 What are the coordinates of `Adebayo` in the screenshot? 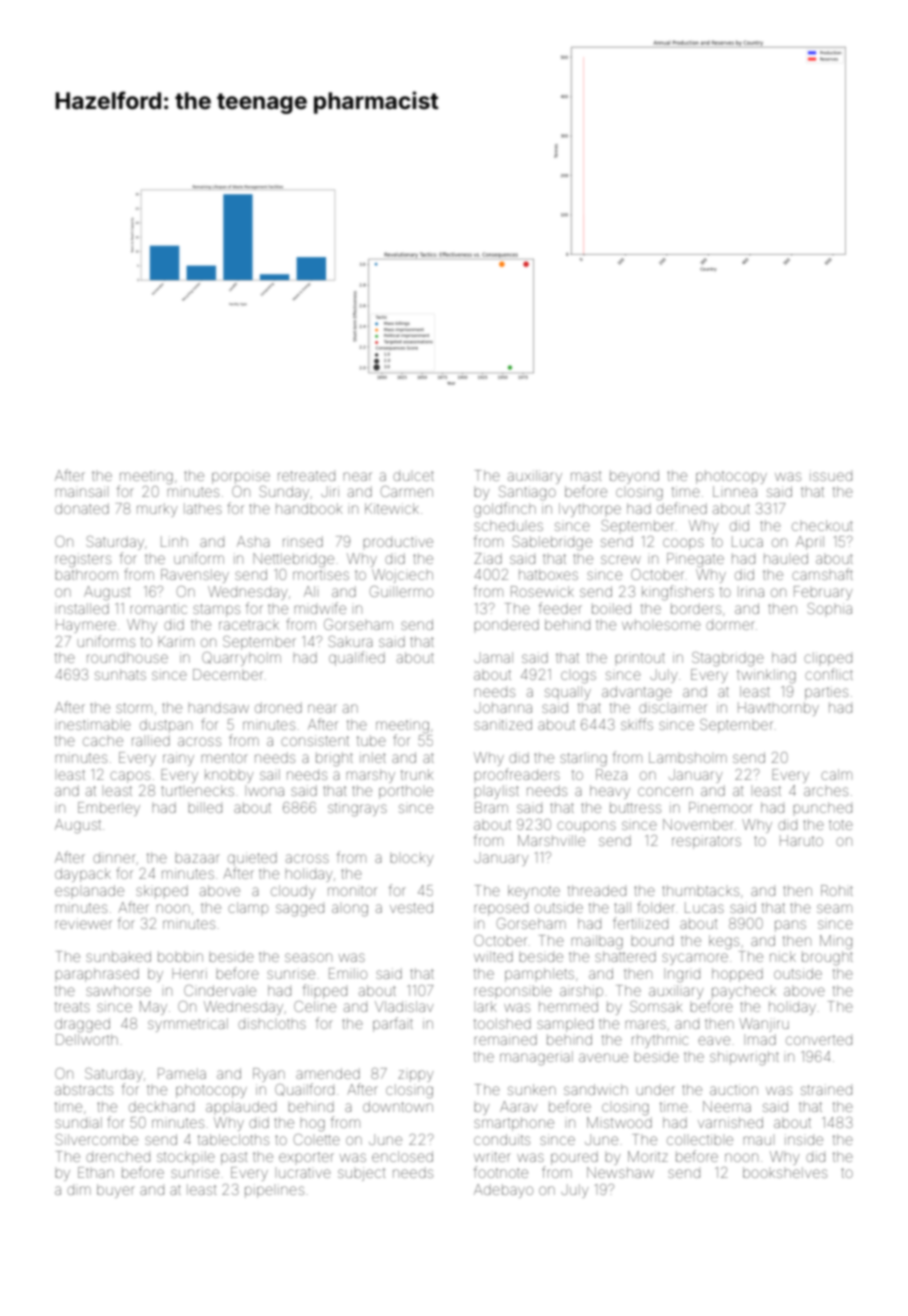 It's located at (503, 1191).
